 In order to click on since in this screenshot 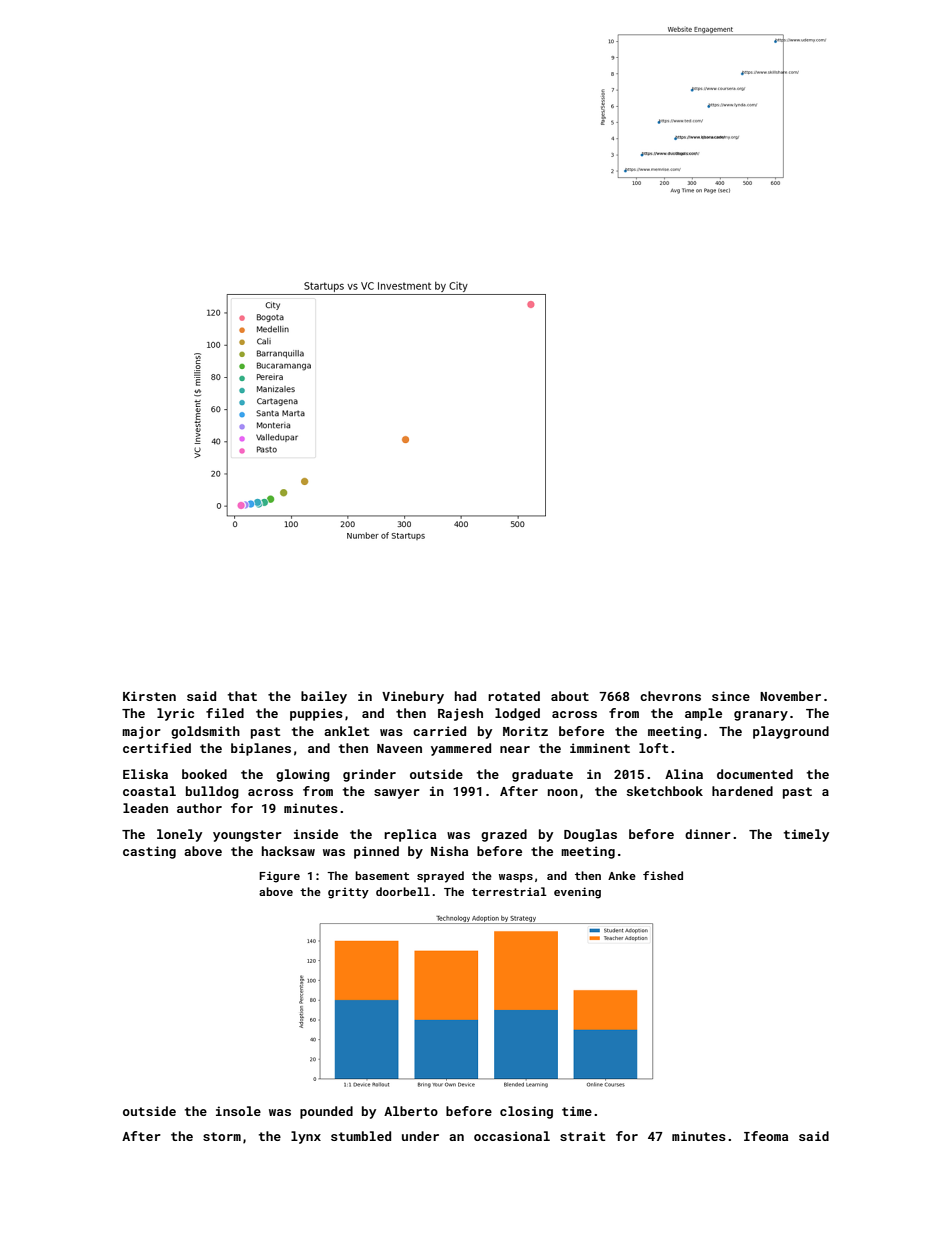, I will do `click(731, 696)`.
